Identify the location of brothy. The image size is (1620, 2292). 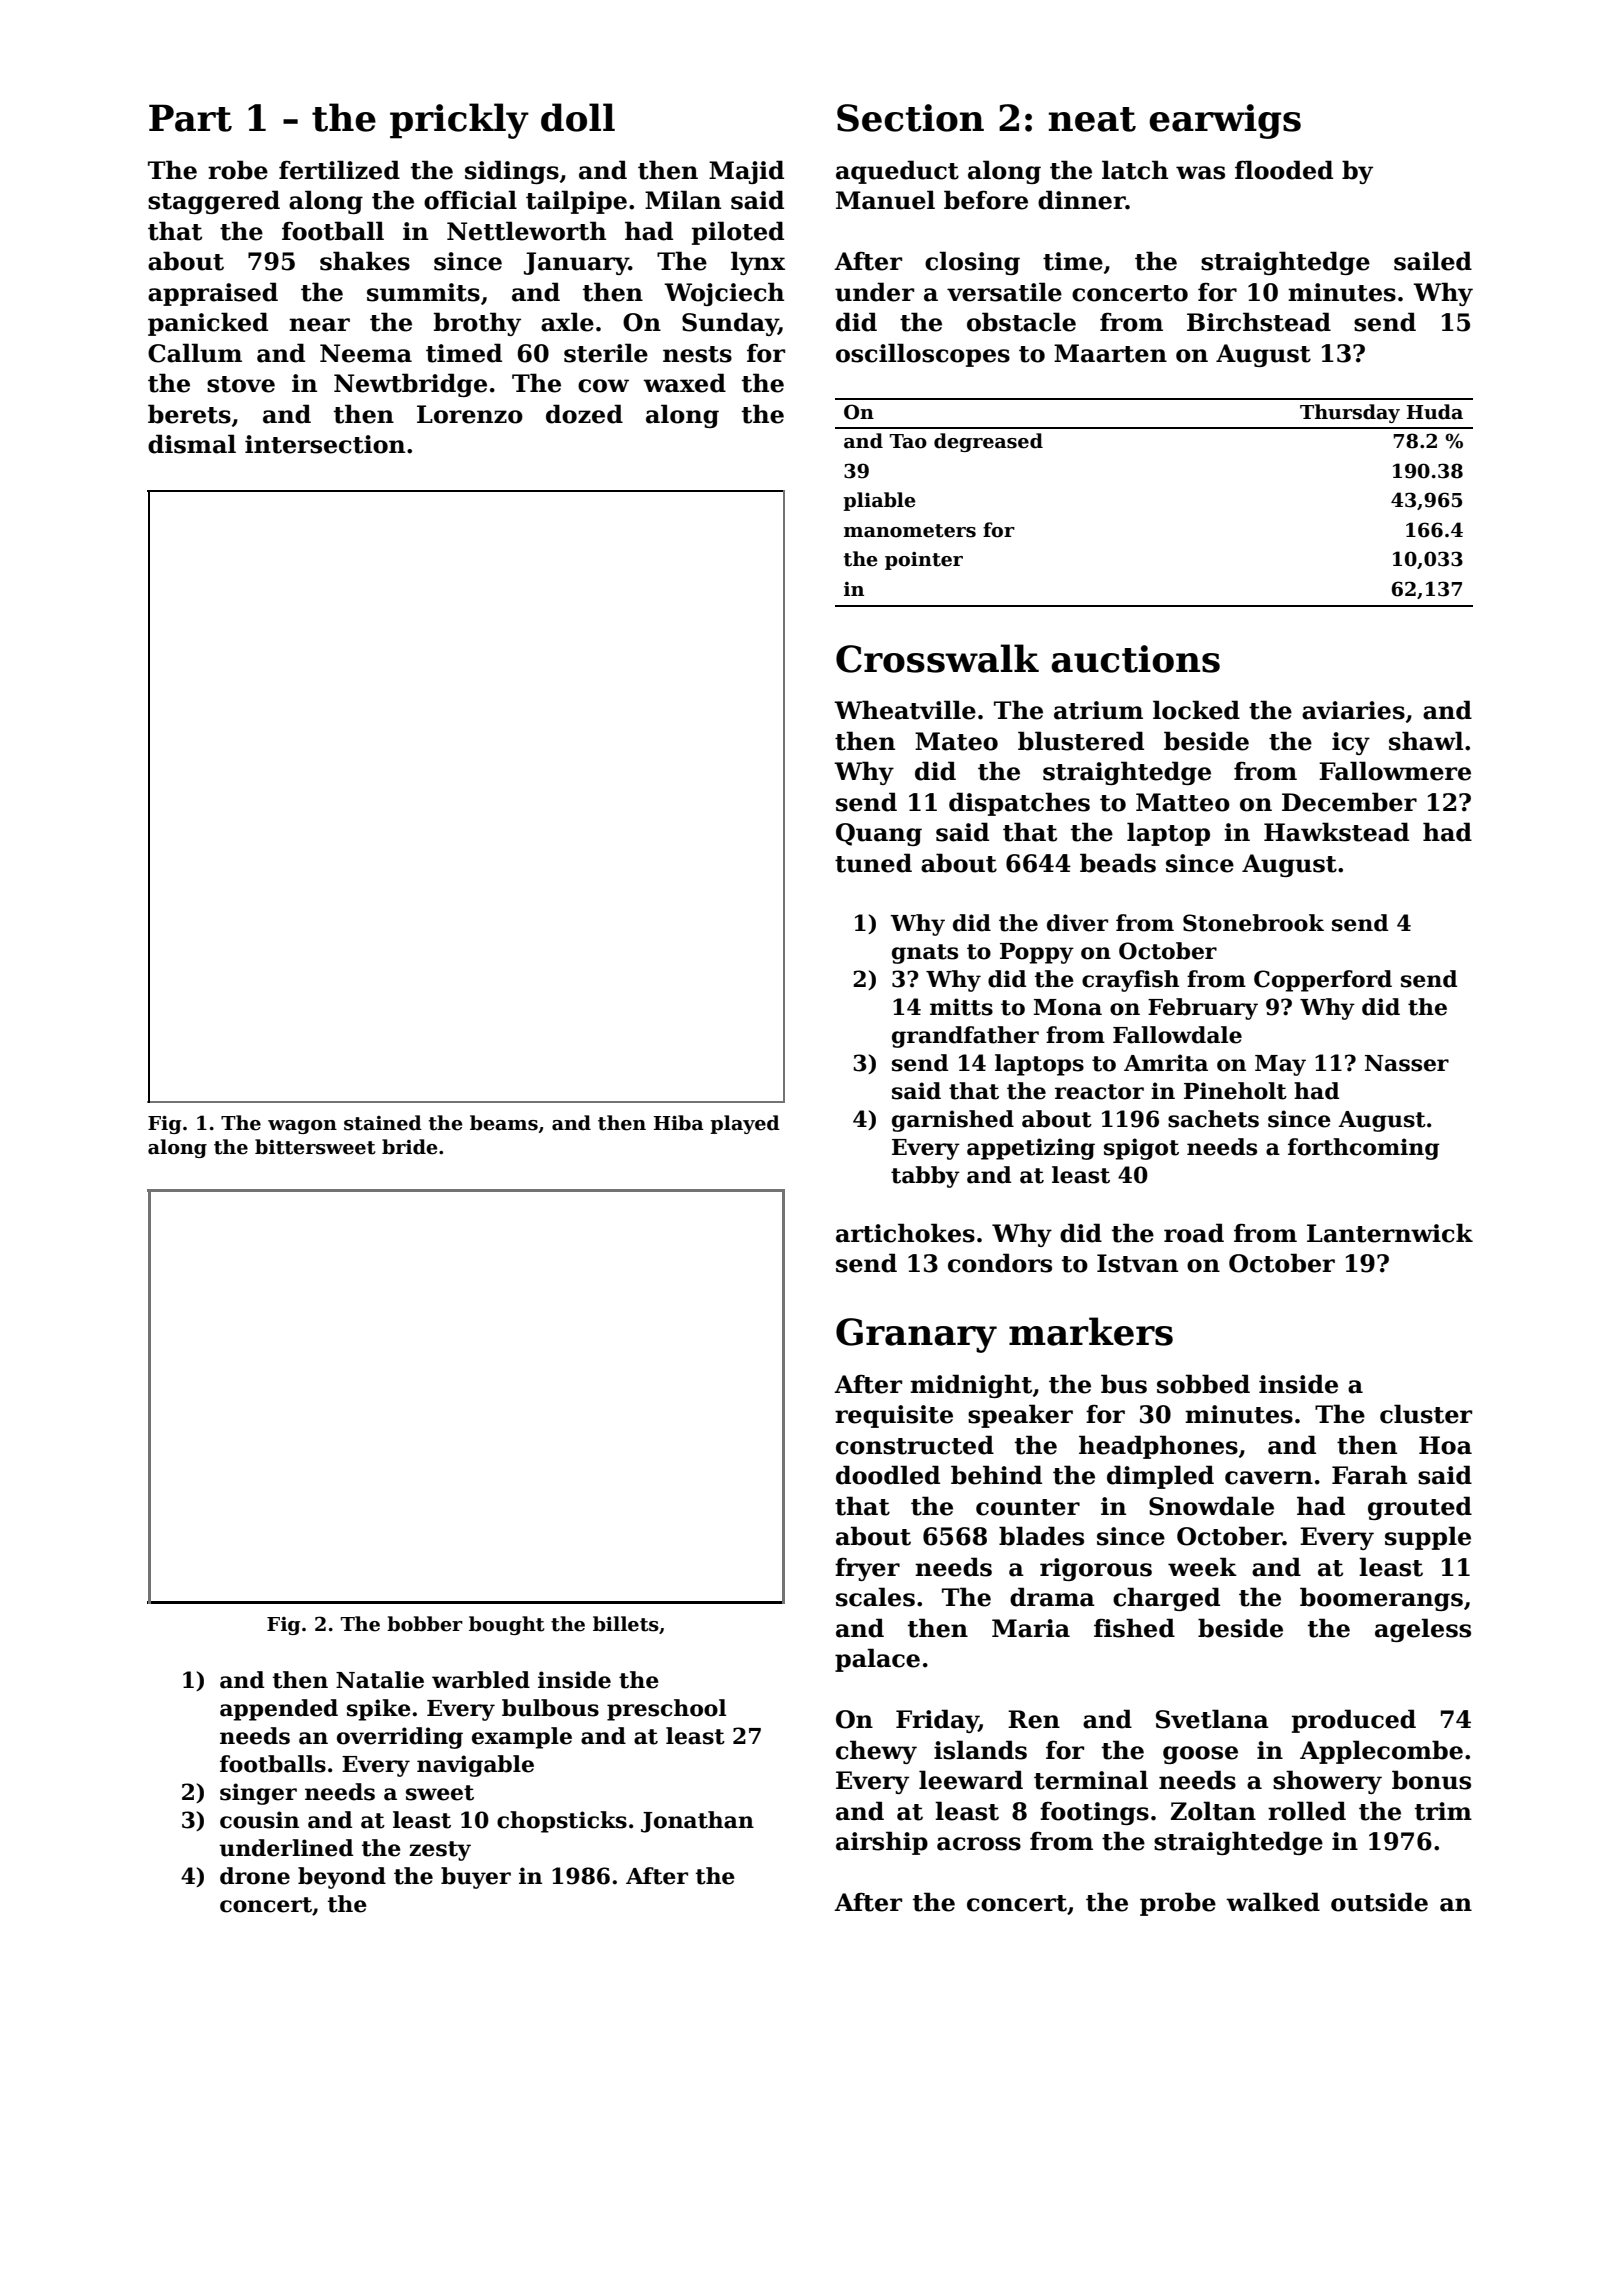
(477, 324).
